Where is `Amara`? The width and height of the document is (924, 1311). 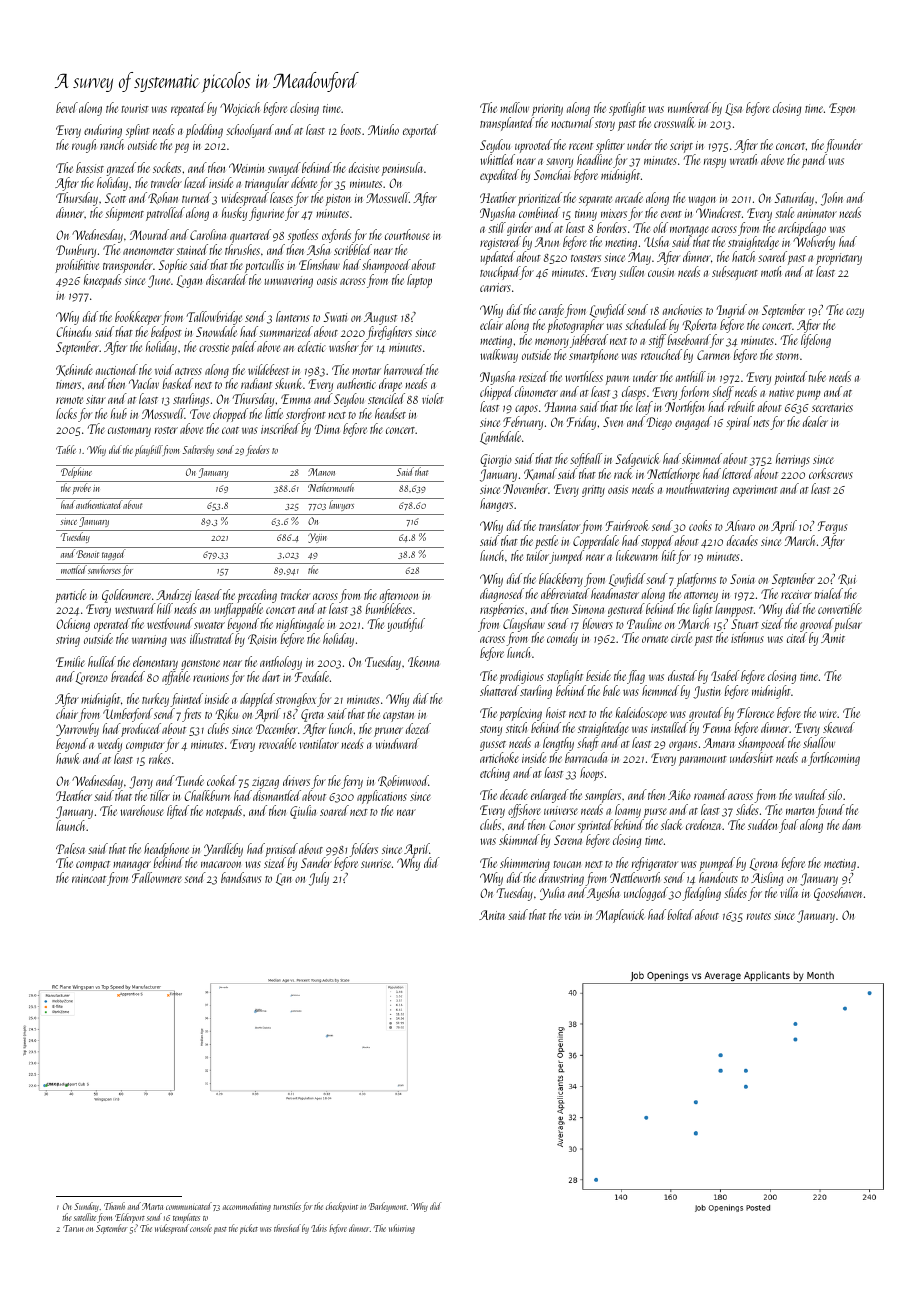 Amara is located at coordinates (719, 743).
